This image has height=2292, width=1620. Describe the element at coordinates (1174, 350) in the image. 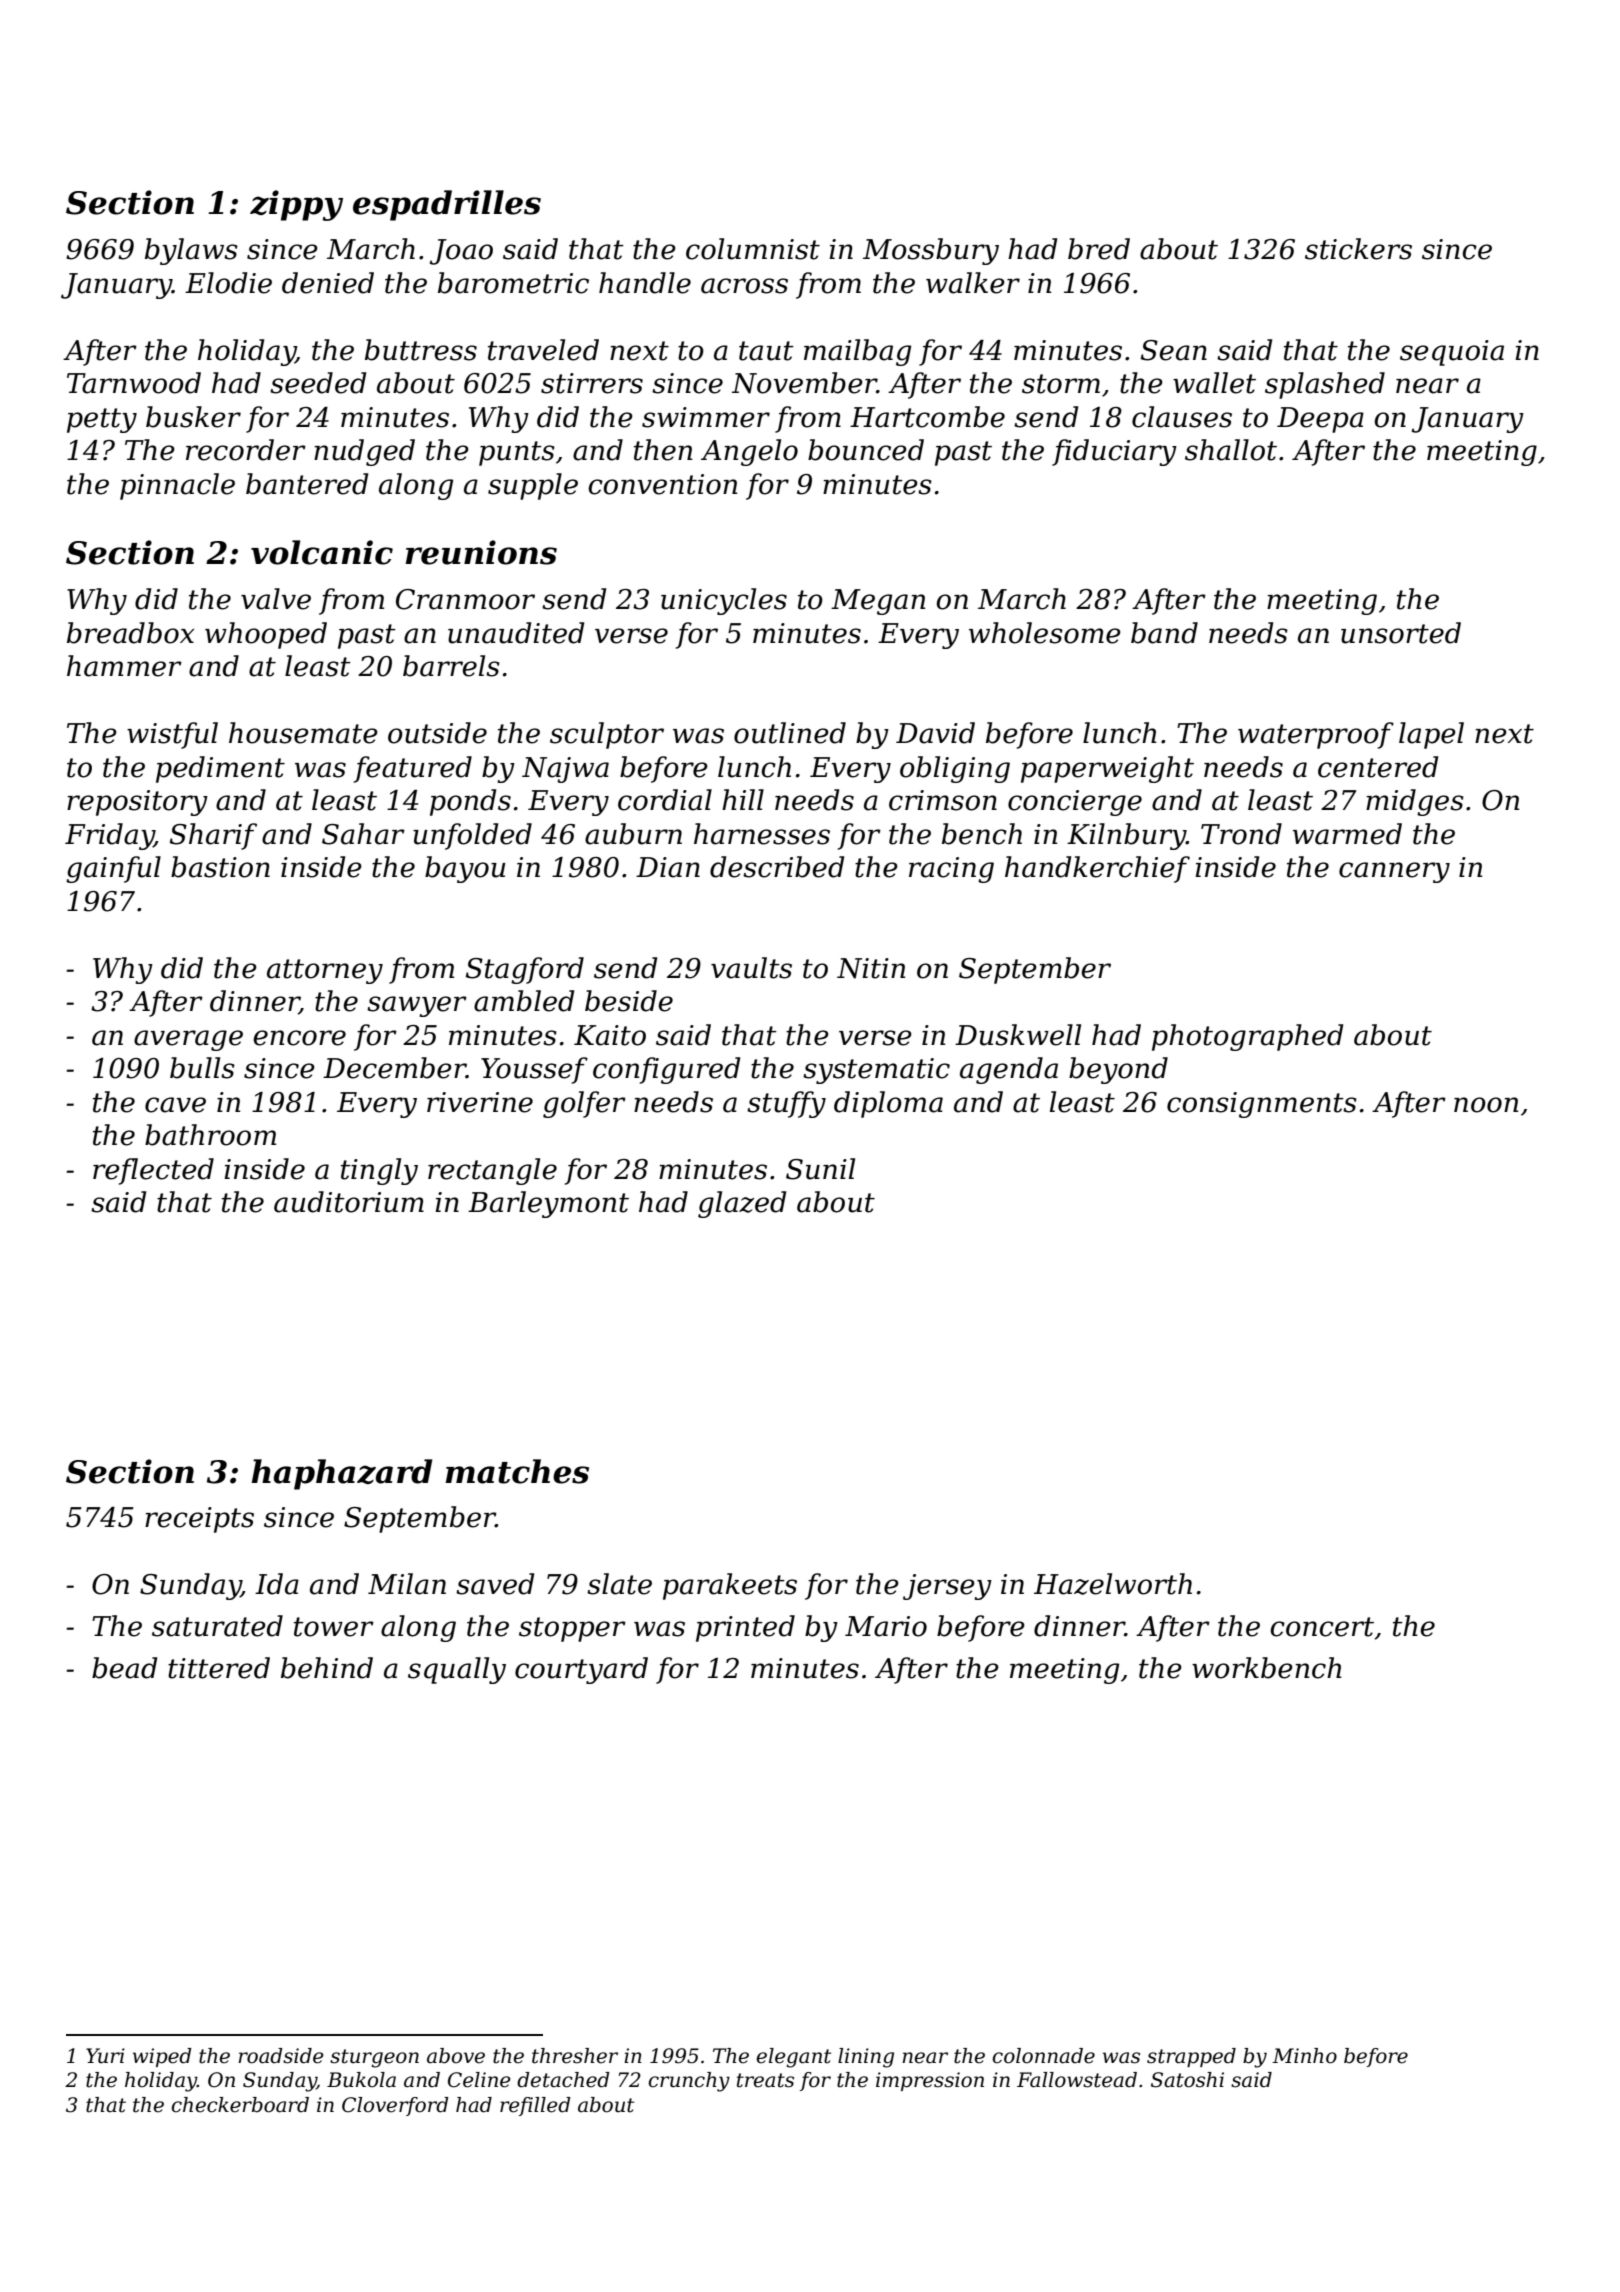

I see `Sean` at that location.
